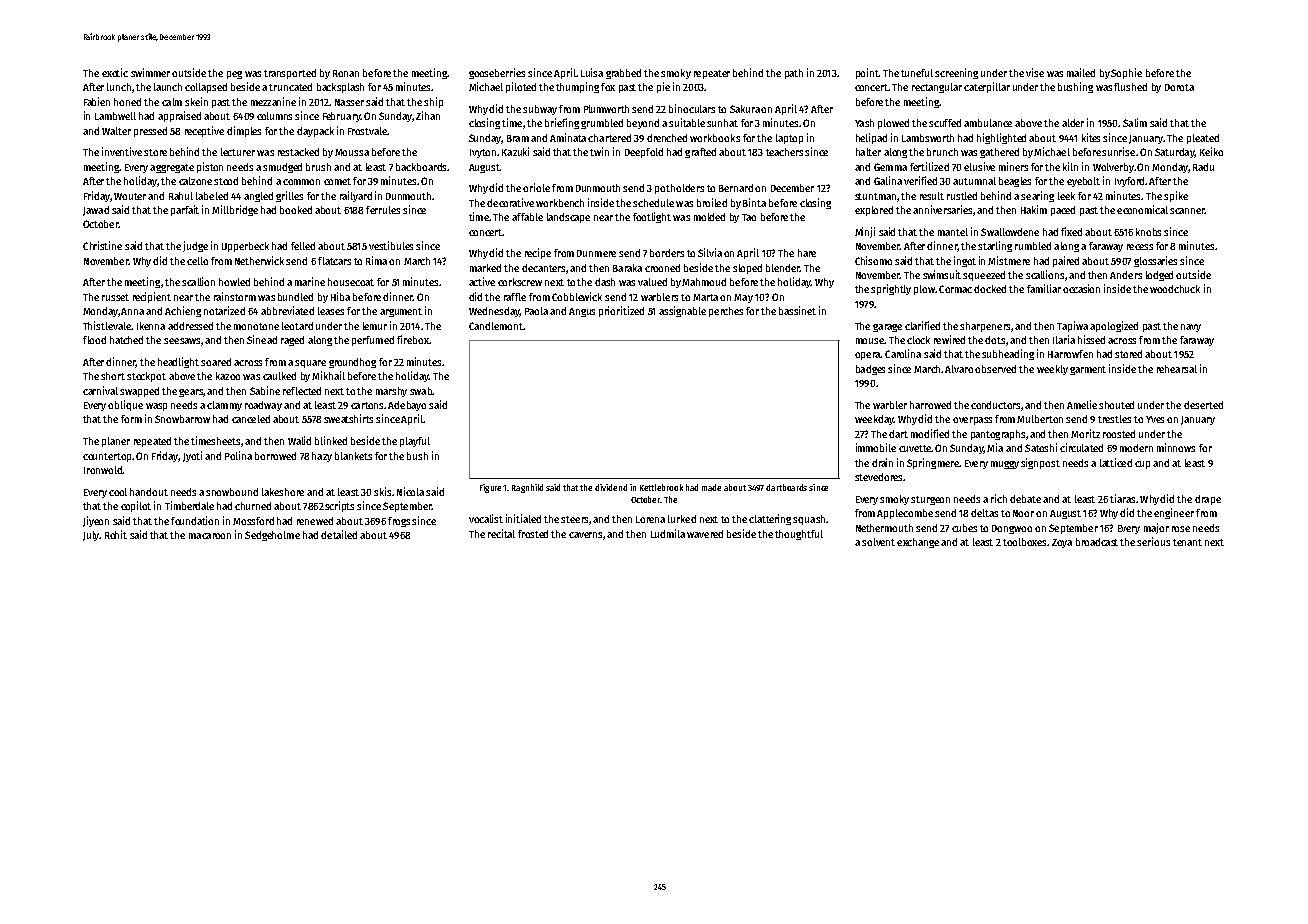 This screenshot has width=1308, height=924. I want to click on mailed, so click(1081, 72).
